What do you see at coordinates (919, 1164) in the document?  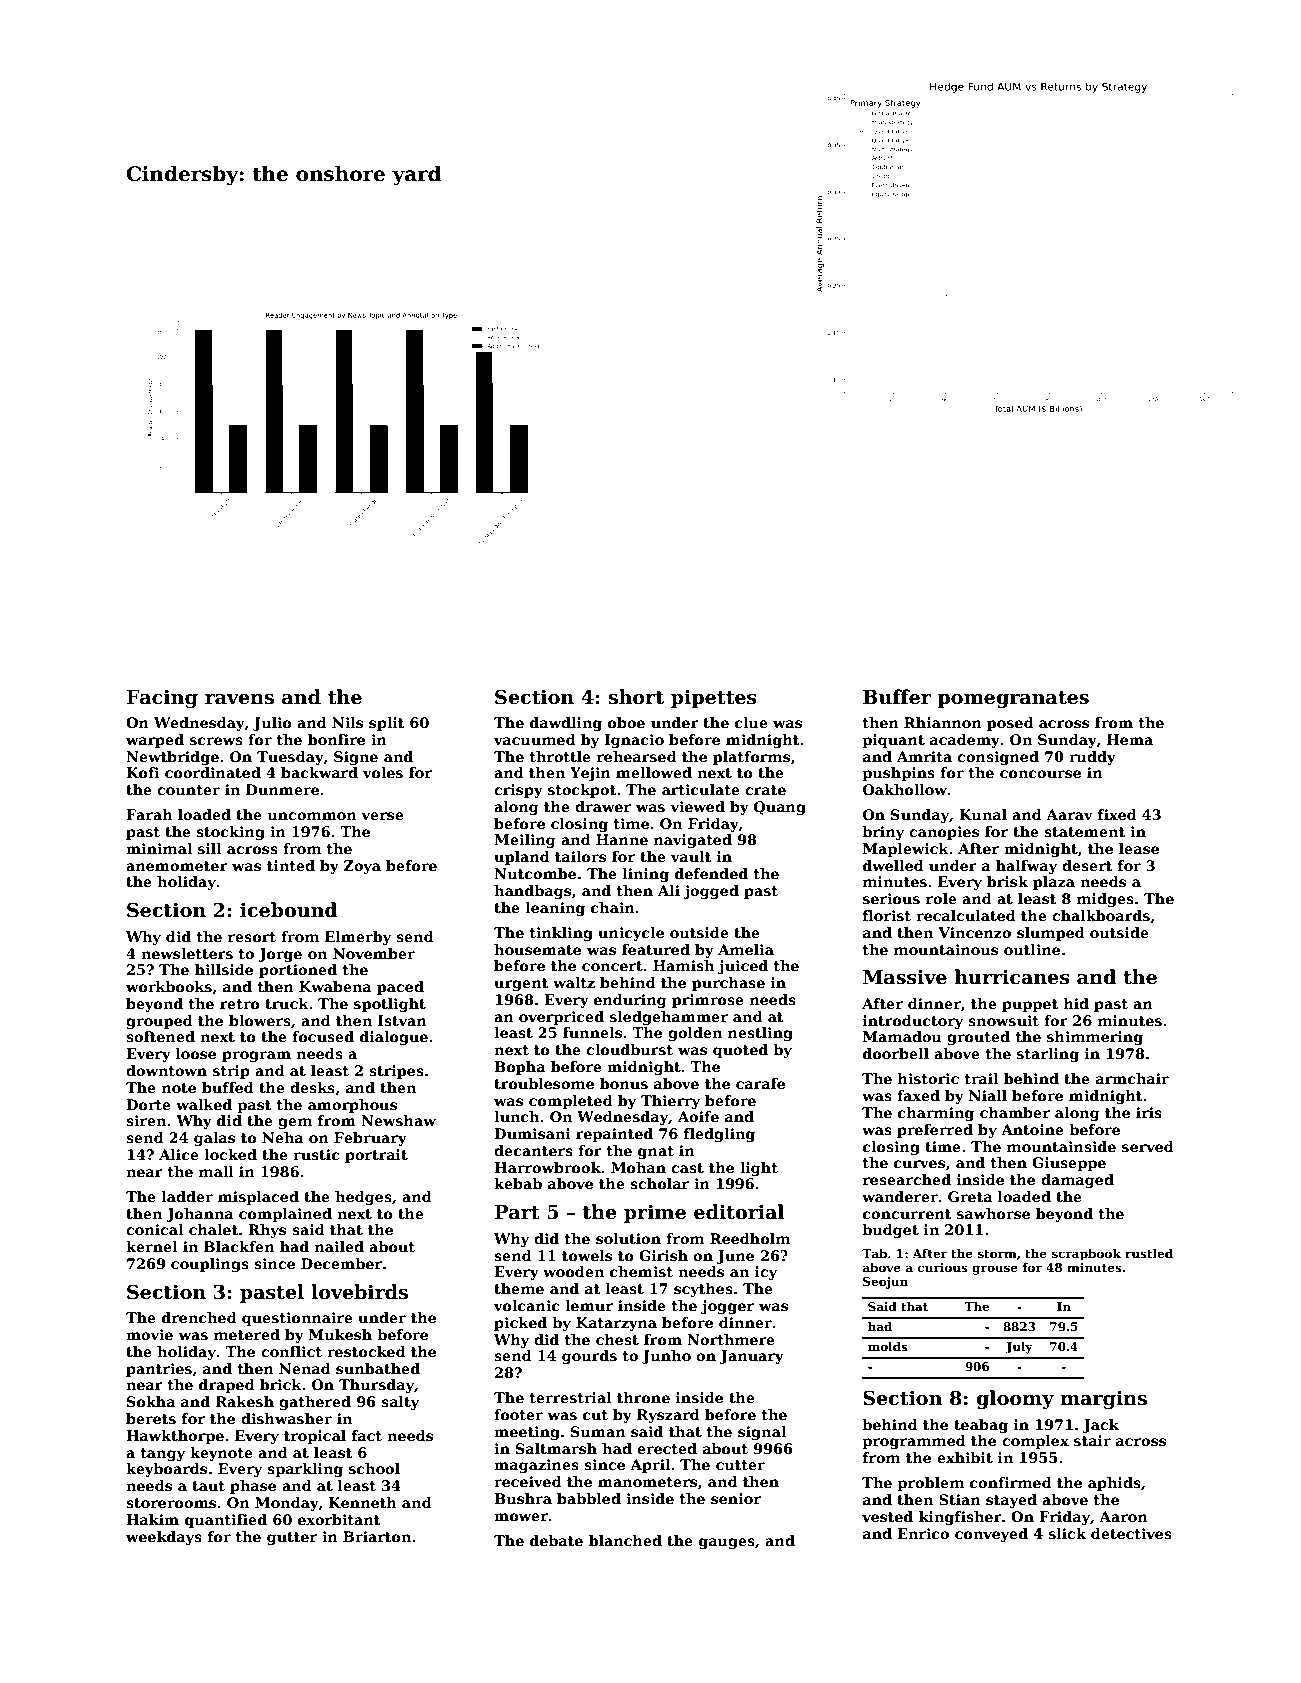 I see `curves` at bounding box center [919, 1164].
